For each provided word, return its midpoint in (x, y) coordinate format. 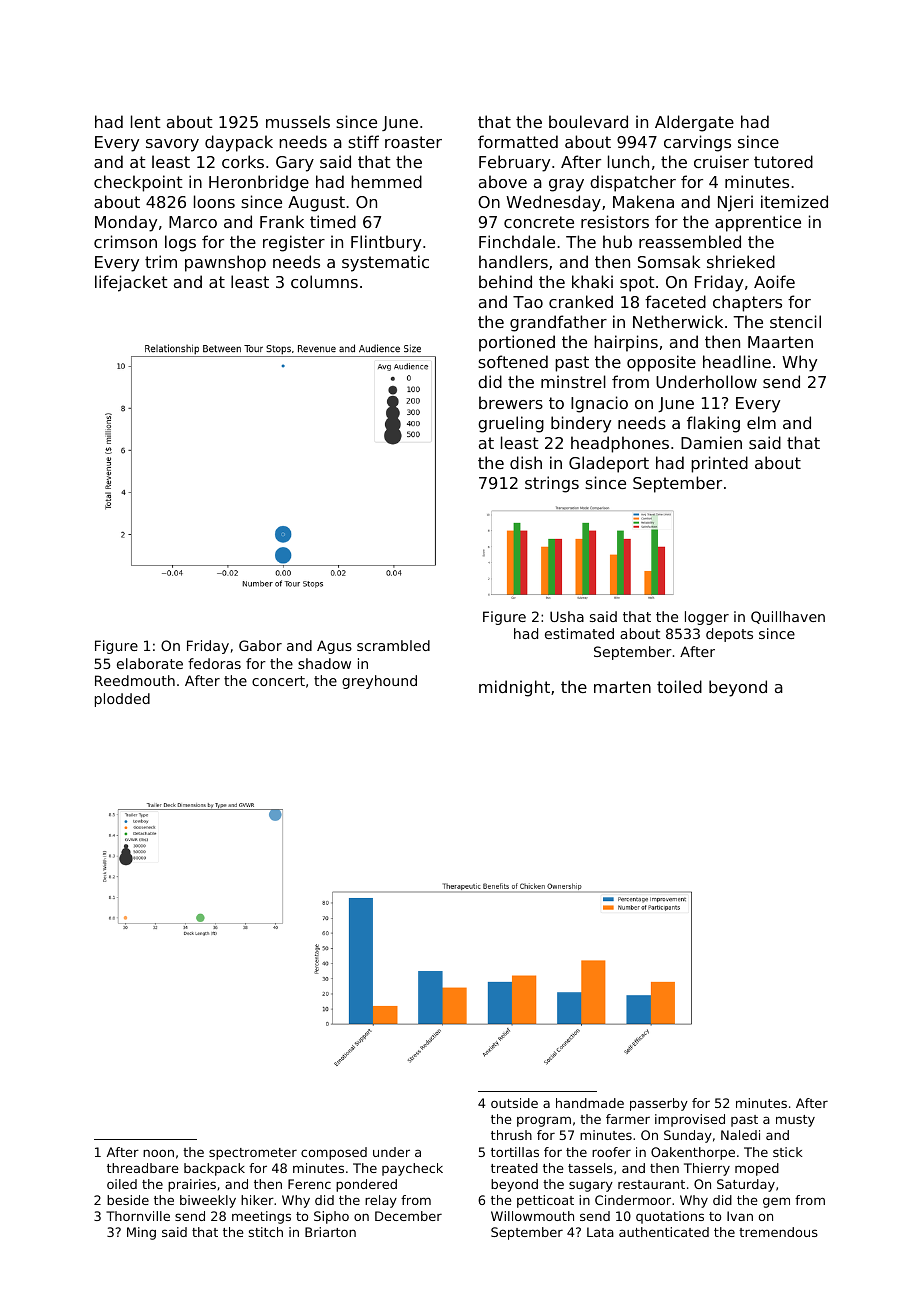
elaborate (150, 663)
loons (214, 201)
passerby (659, 1104)
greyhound (379, 682)
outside (514, 1103)
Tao (528, 302)
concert (278, 681)
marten (622, 687)
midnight (514, 688)
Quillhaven (788, 617)
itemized (794, 201)
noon (158, 1153)
